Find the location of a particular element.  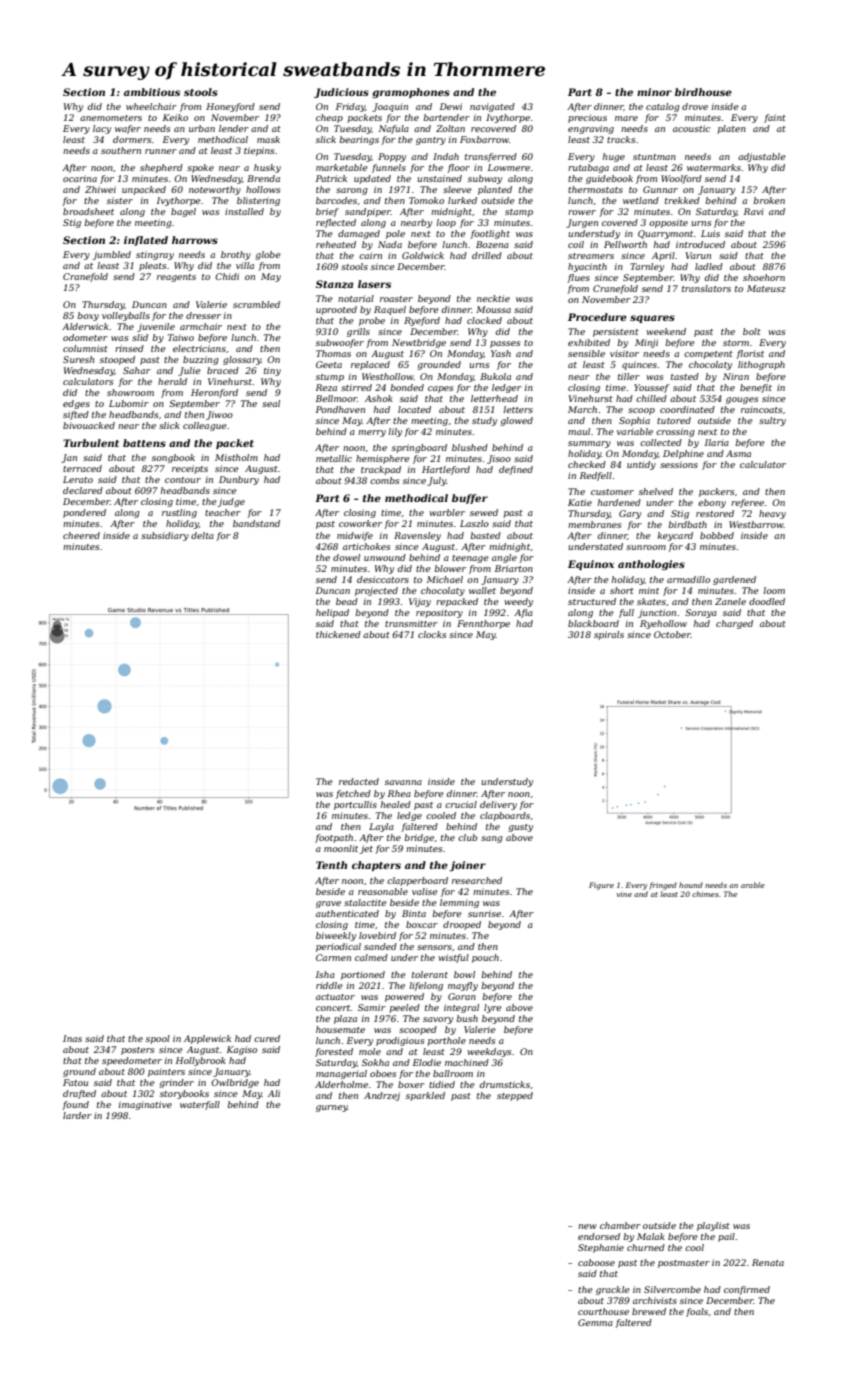

footpath is located at coordinates (334, 838).
